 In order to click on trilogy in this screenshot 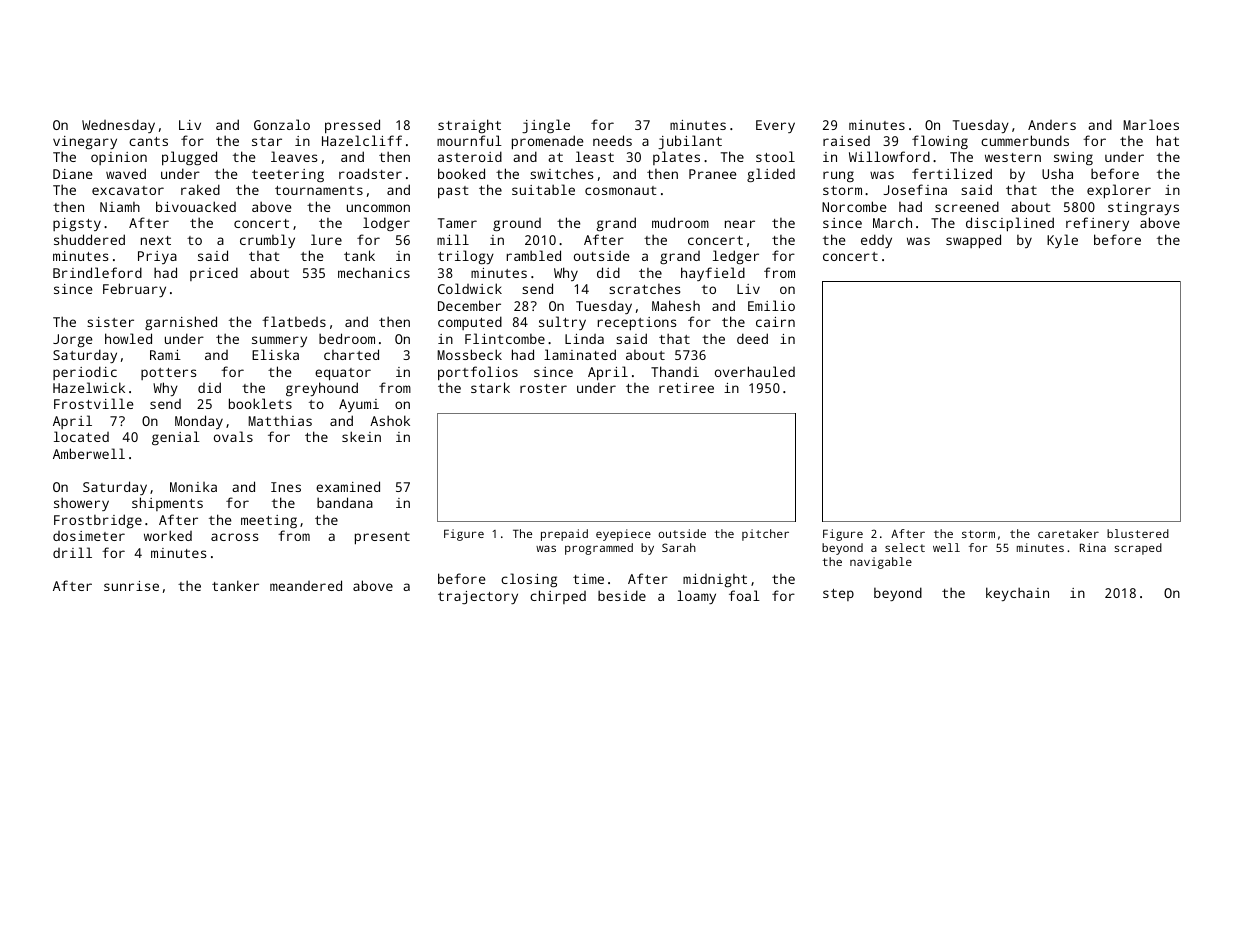, I will do `click(466, 257)`.
